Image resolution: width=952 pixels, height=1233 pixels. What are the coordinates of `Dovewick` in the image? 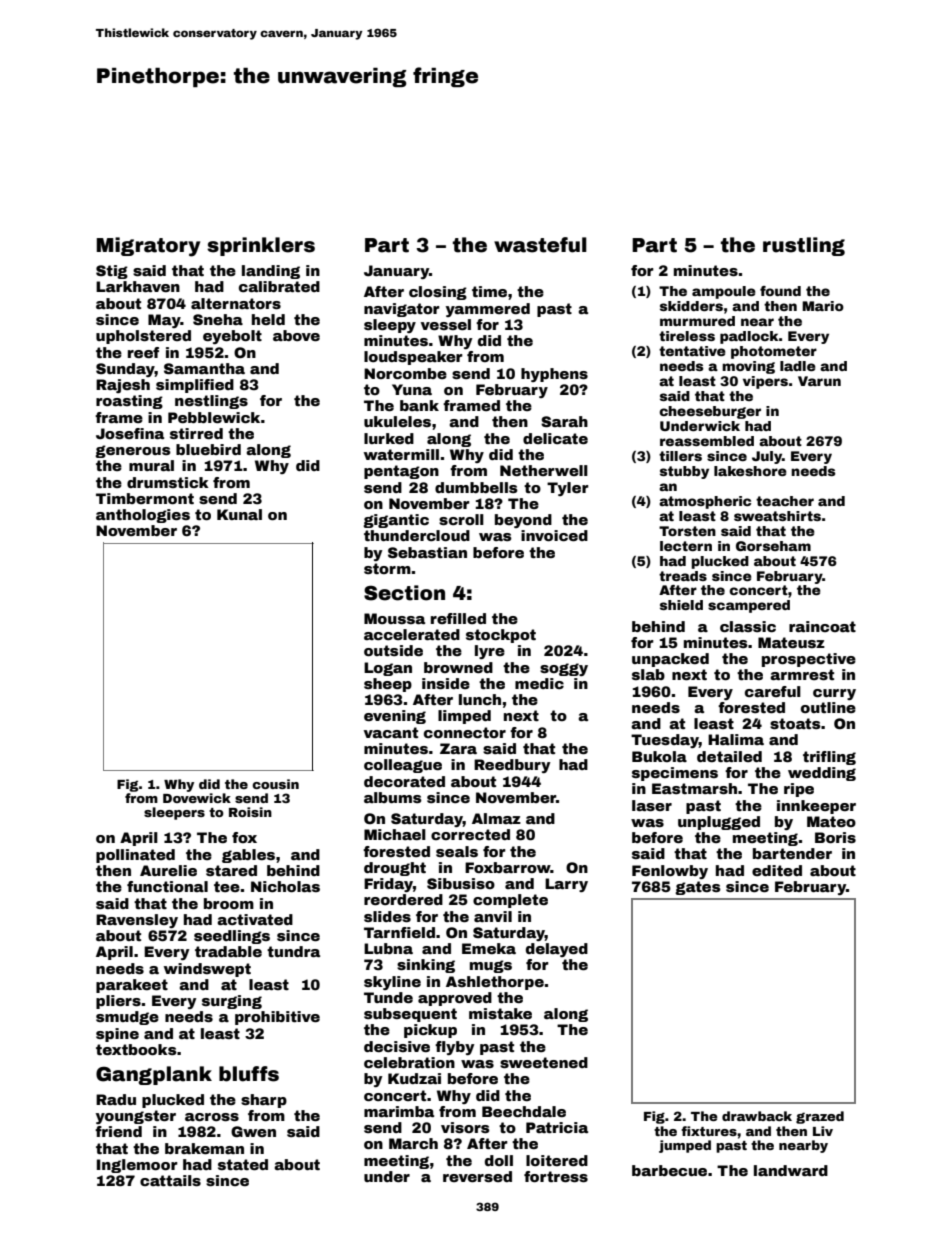 It's located at (197, 798).
